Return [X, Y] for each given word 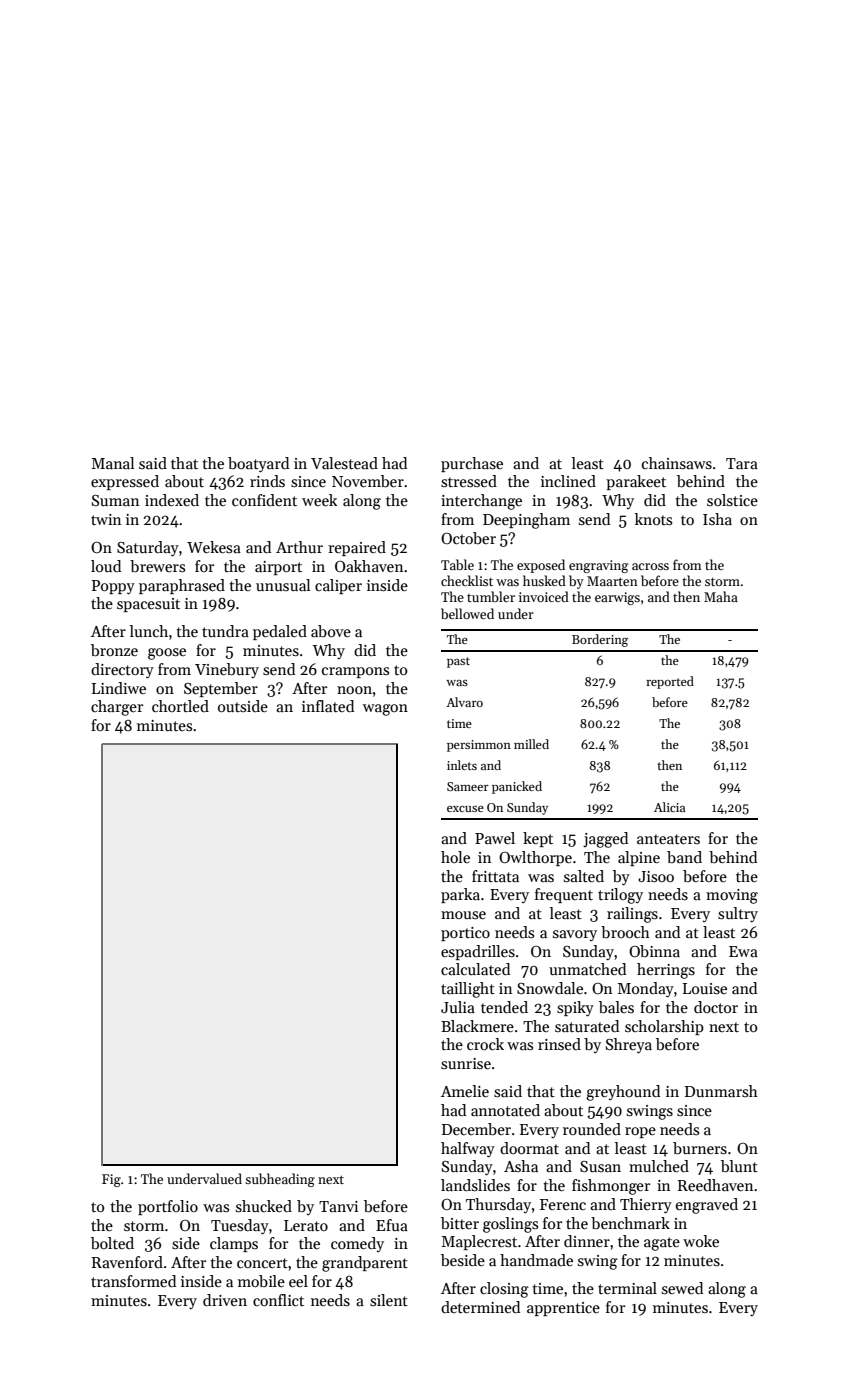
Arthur [299, 547]
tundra [225, 631]
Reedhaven [715, 1185]
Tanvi [338, 1206]
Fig [111, 1180]
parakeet [636, 482]
